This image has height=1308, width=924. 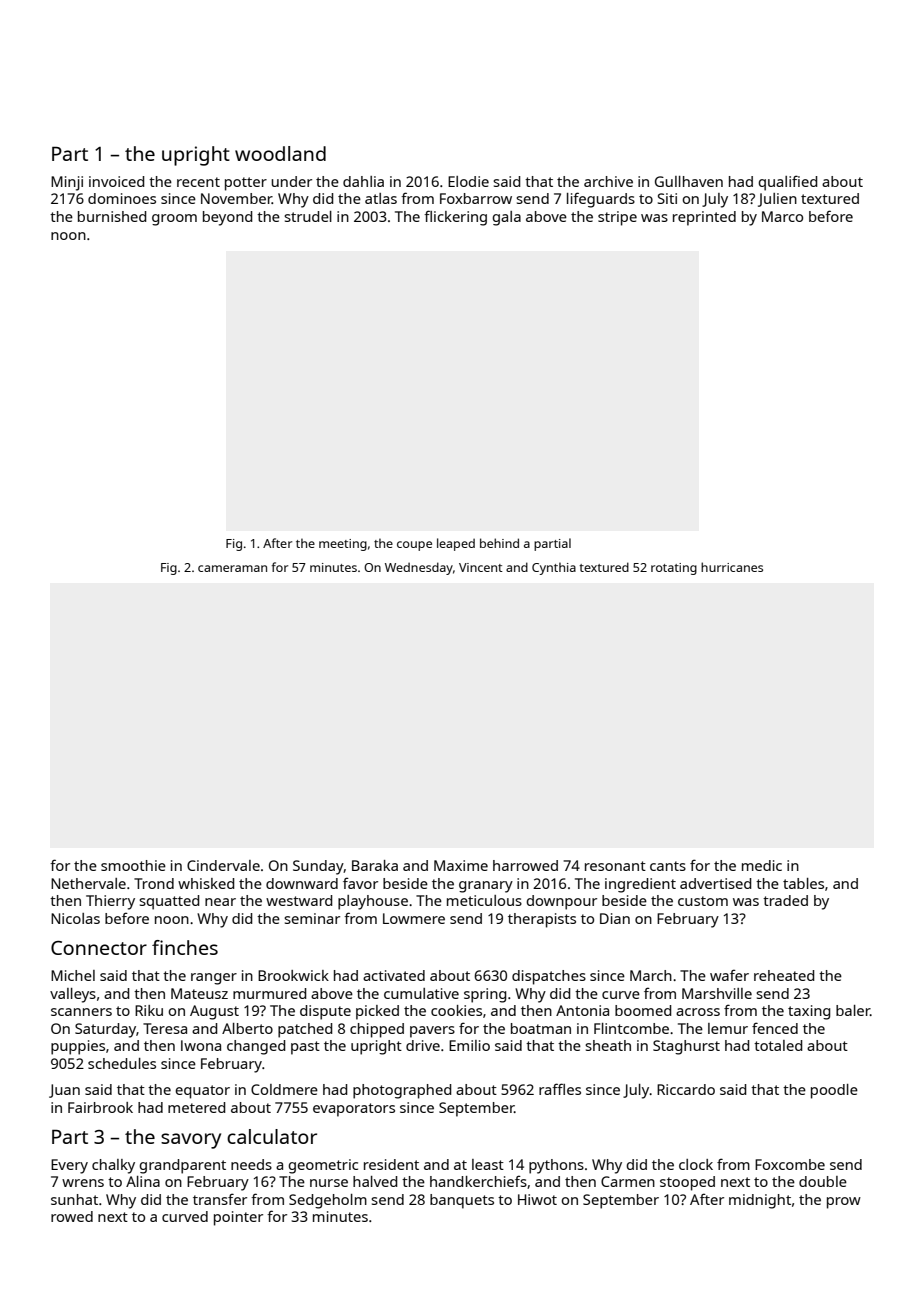 I want to click on strudel, so click(x=308, y=216).
